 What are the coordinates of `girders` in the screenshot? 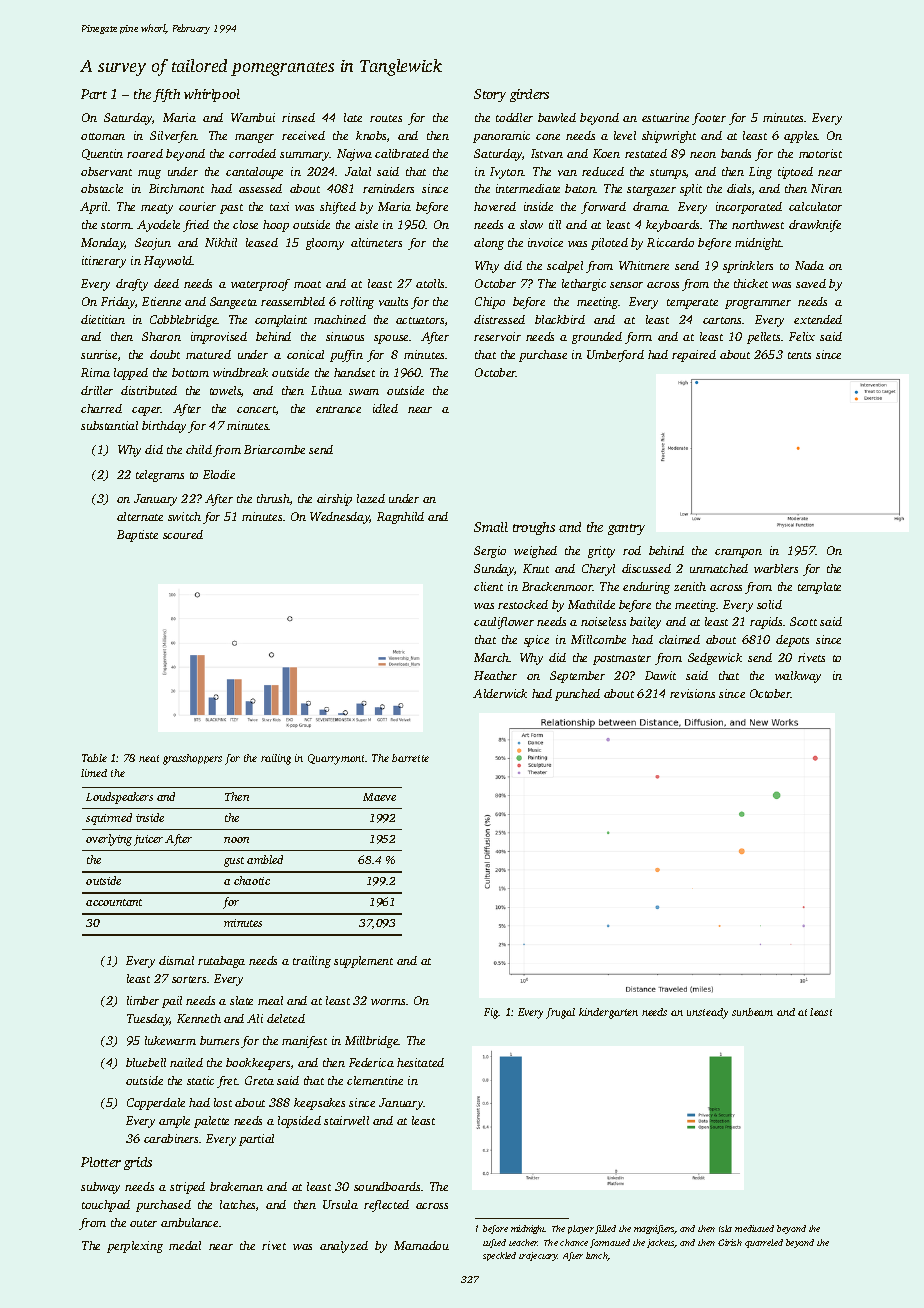 It's located at (529, 95).
